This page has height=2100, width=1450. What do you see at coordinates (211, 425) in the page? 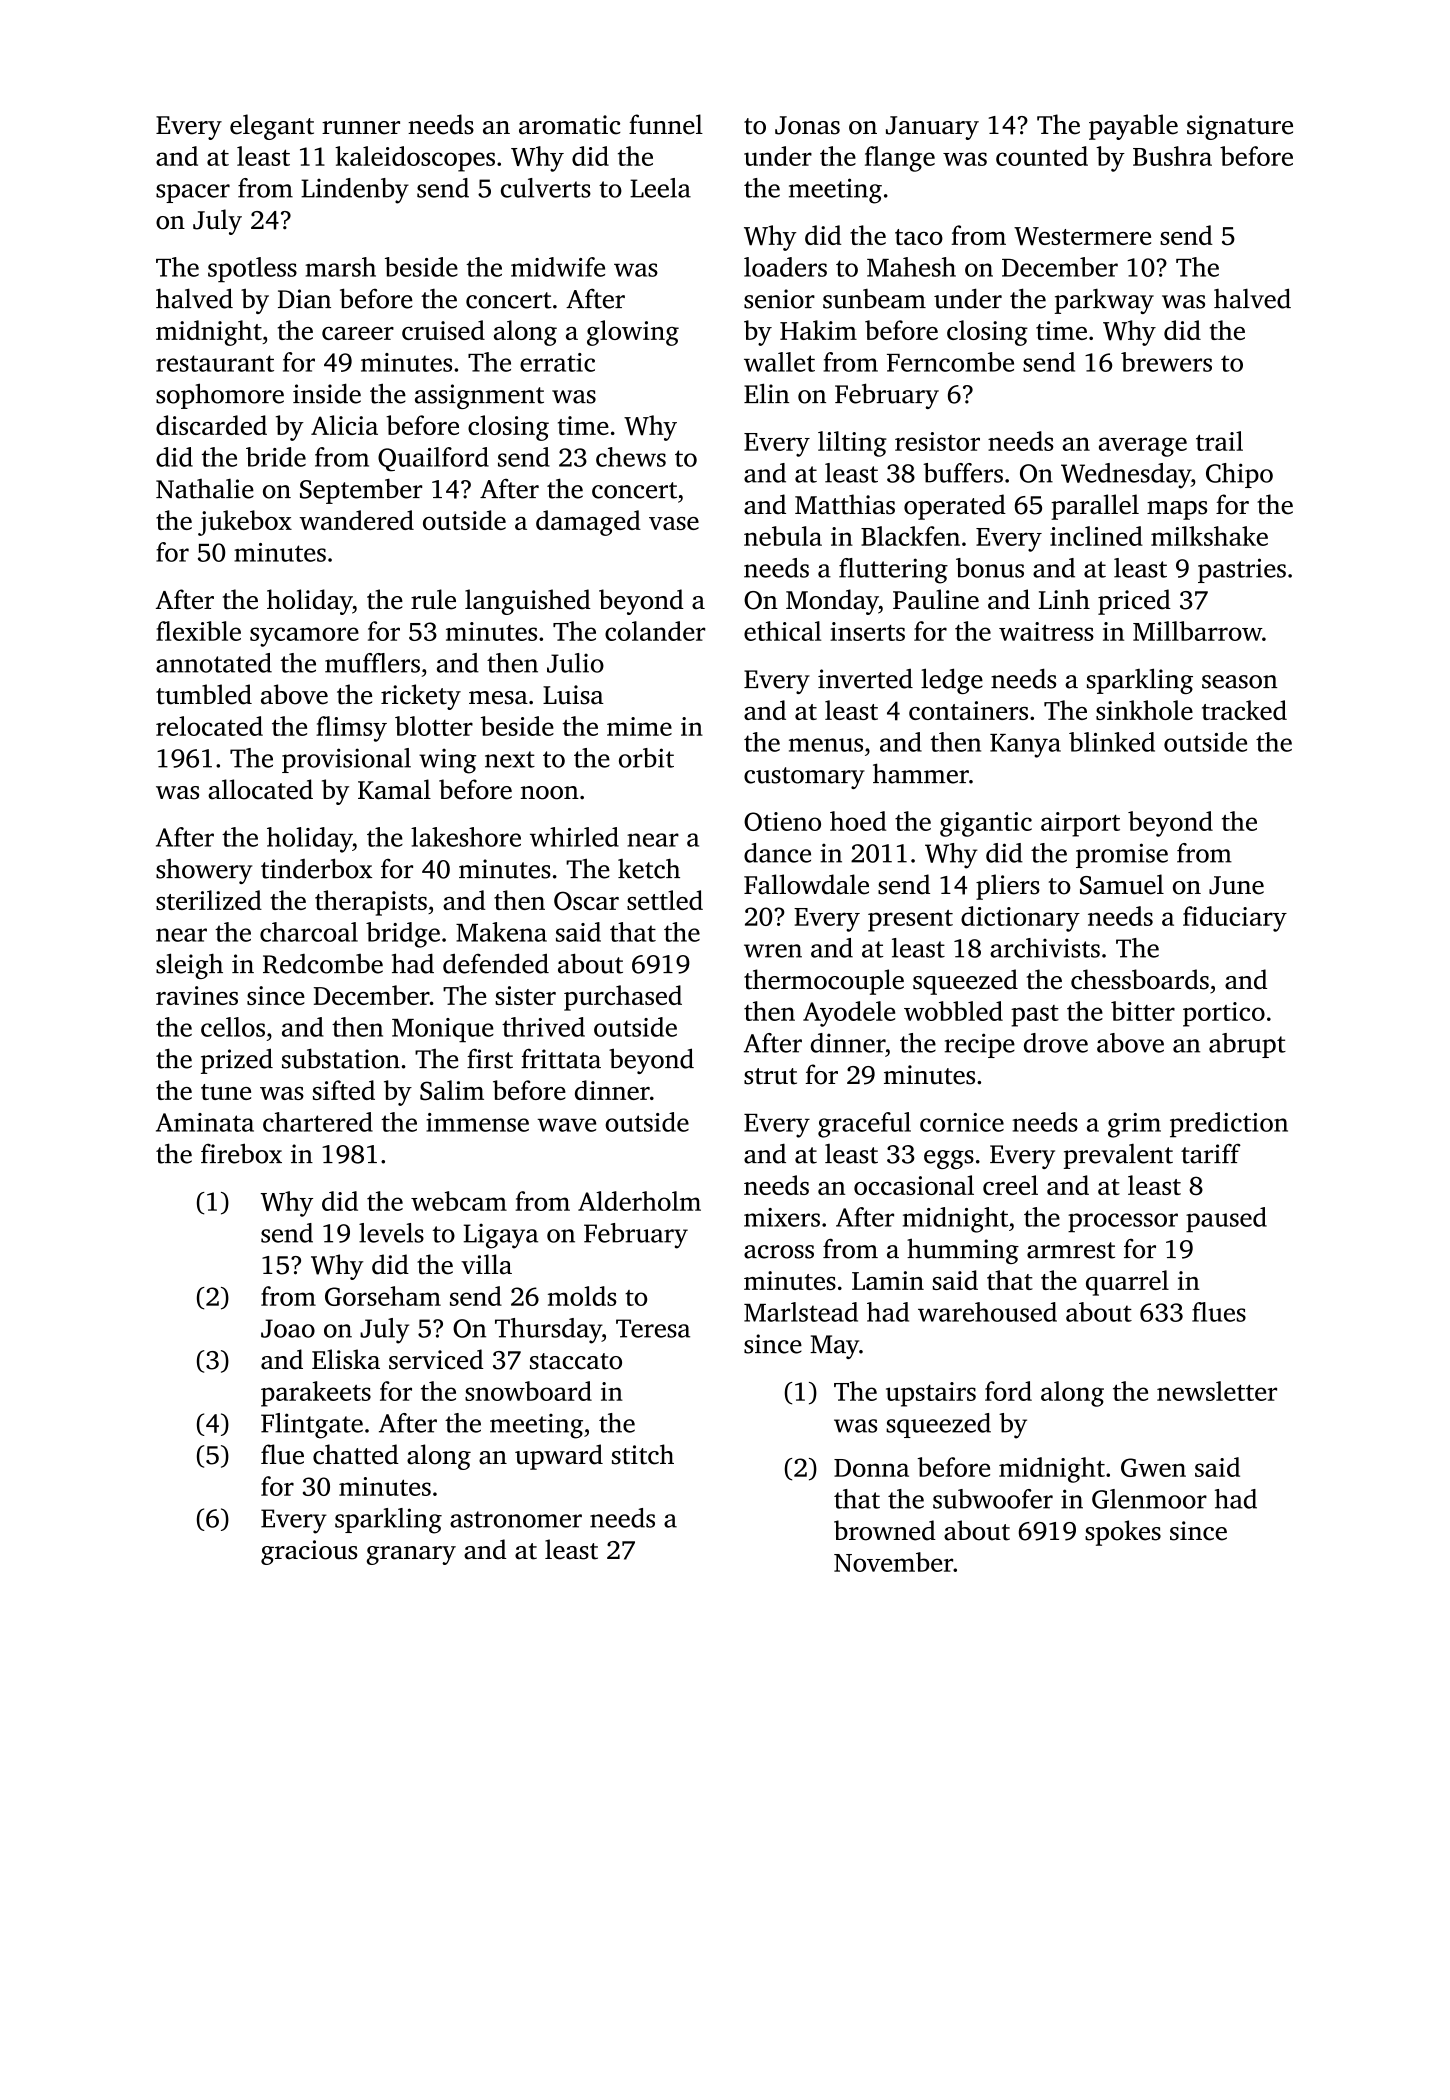
I see `discarded` at bounding box center [211, 425].
